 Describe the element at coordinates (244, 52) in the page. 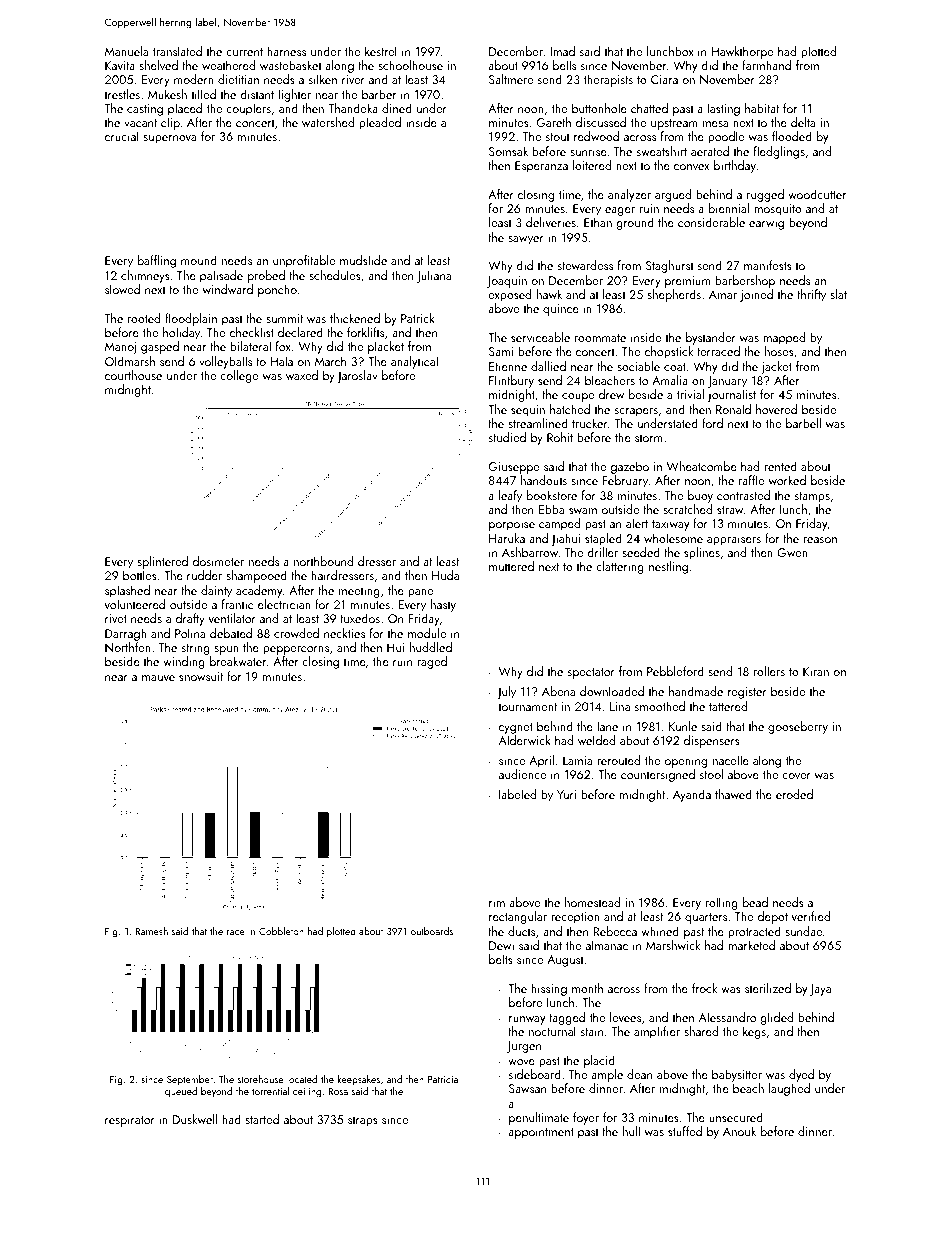

I see `current` at that location.
